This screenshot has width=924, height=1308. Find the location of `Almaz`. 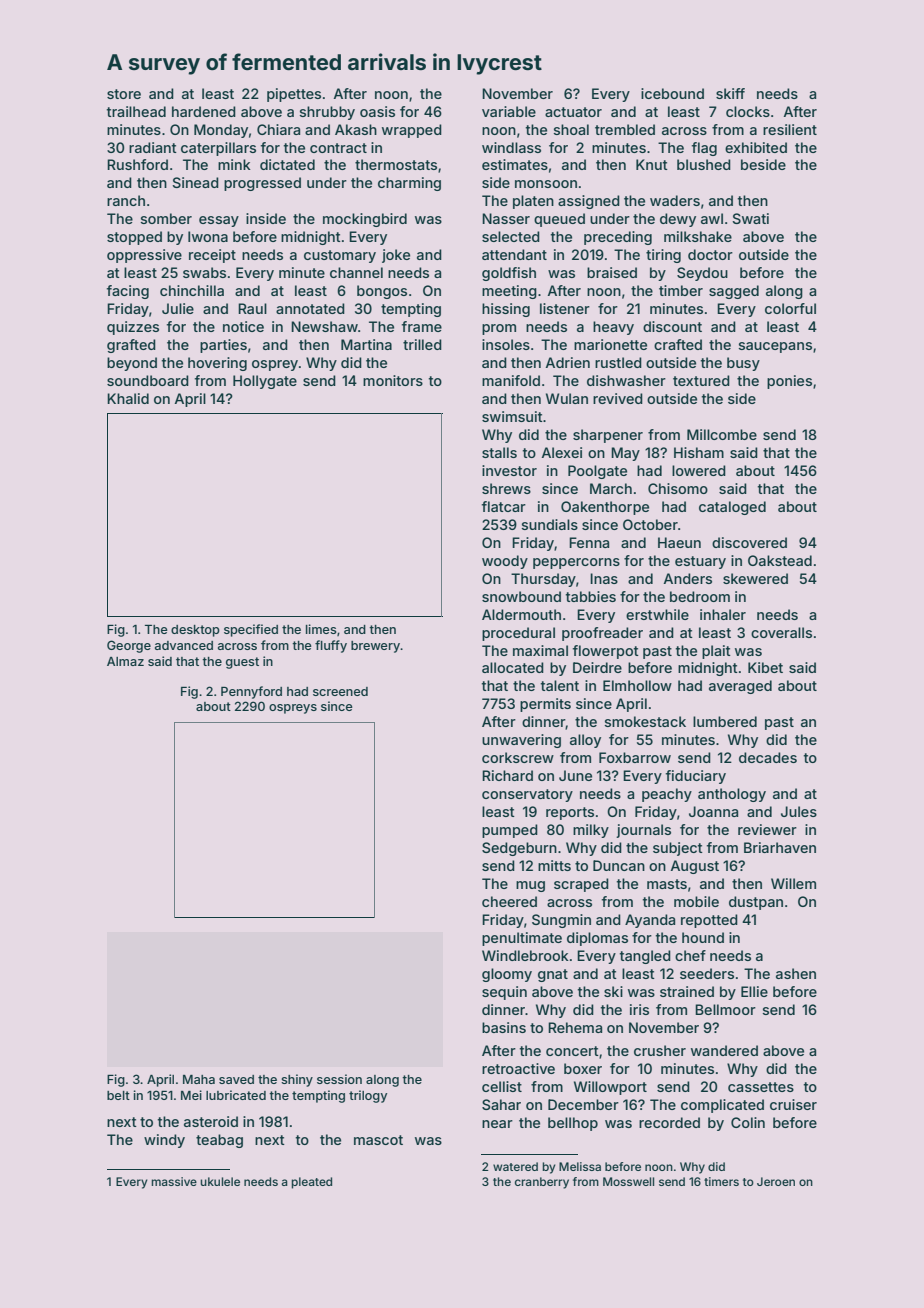

Almaz is located at coordinates (125, 661).
